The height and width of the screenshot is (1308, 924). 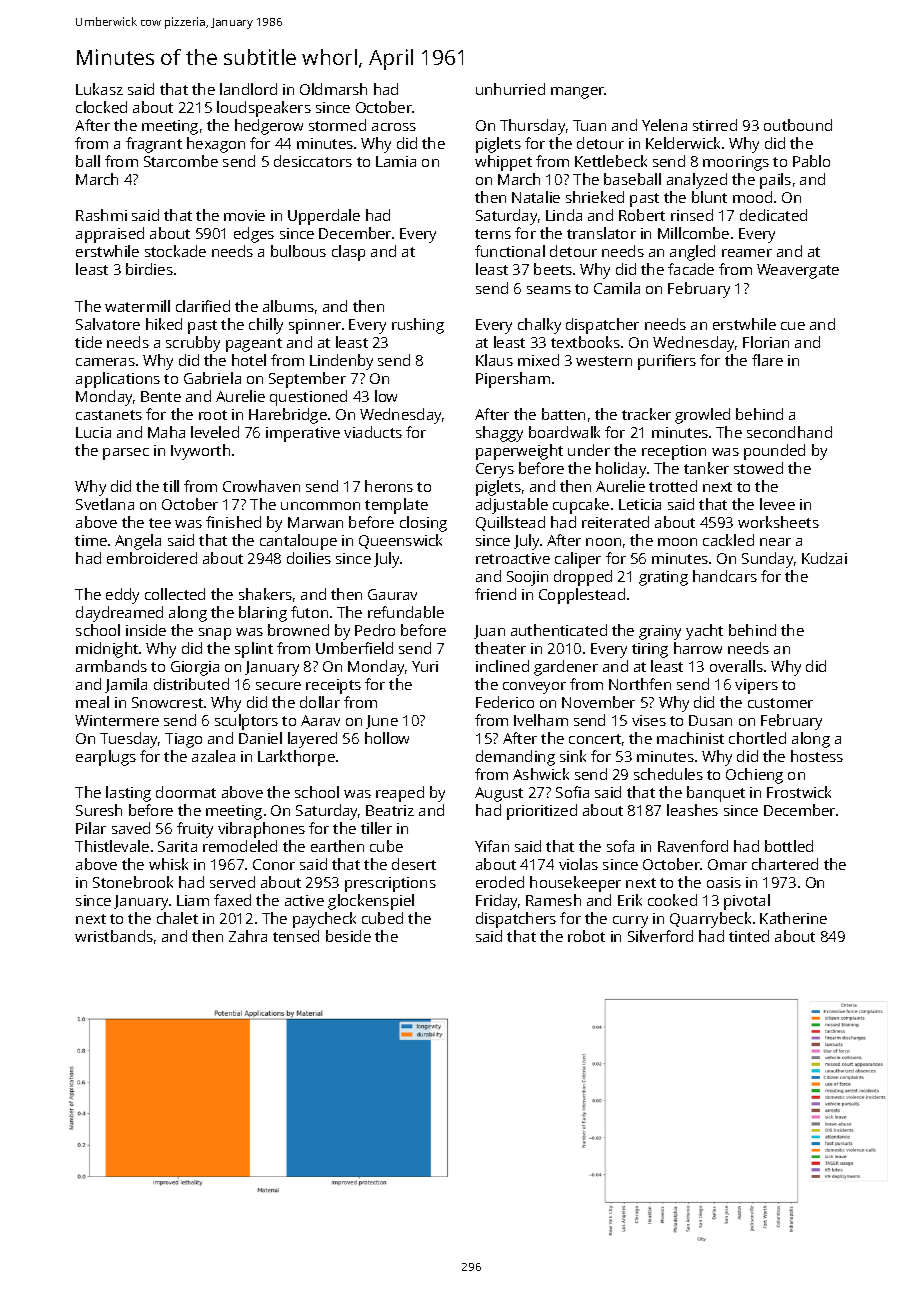 What do you see at coordinates (92, 702) in the screenshot?
I see `meal` at bounding box center [92, 702].
